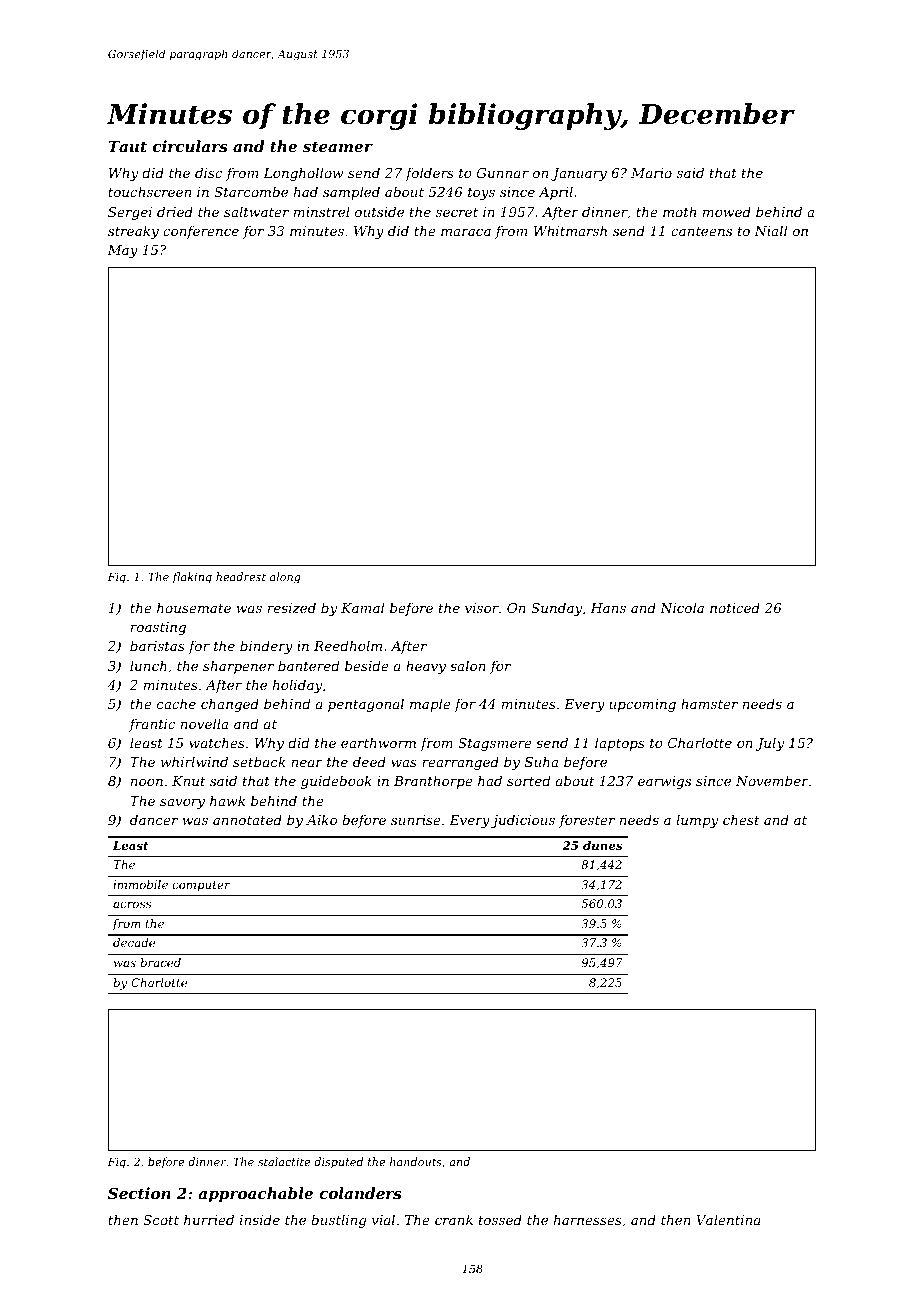 The width and height of the screenshot is (924, 1308). What do you see at coordinates (362, 607) in the screenshot?
I see `Kamal` at bounding box center [362, 607].
